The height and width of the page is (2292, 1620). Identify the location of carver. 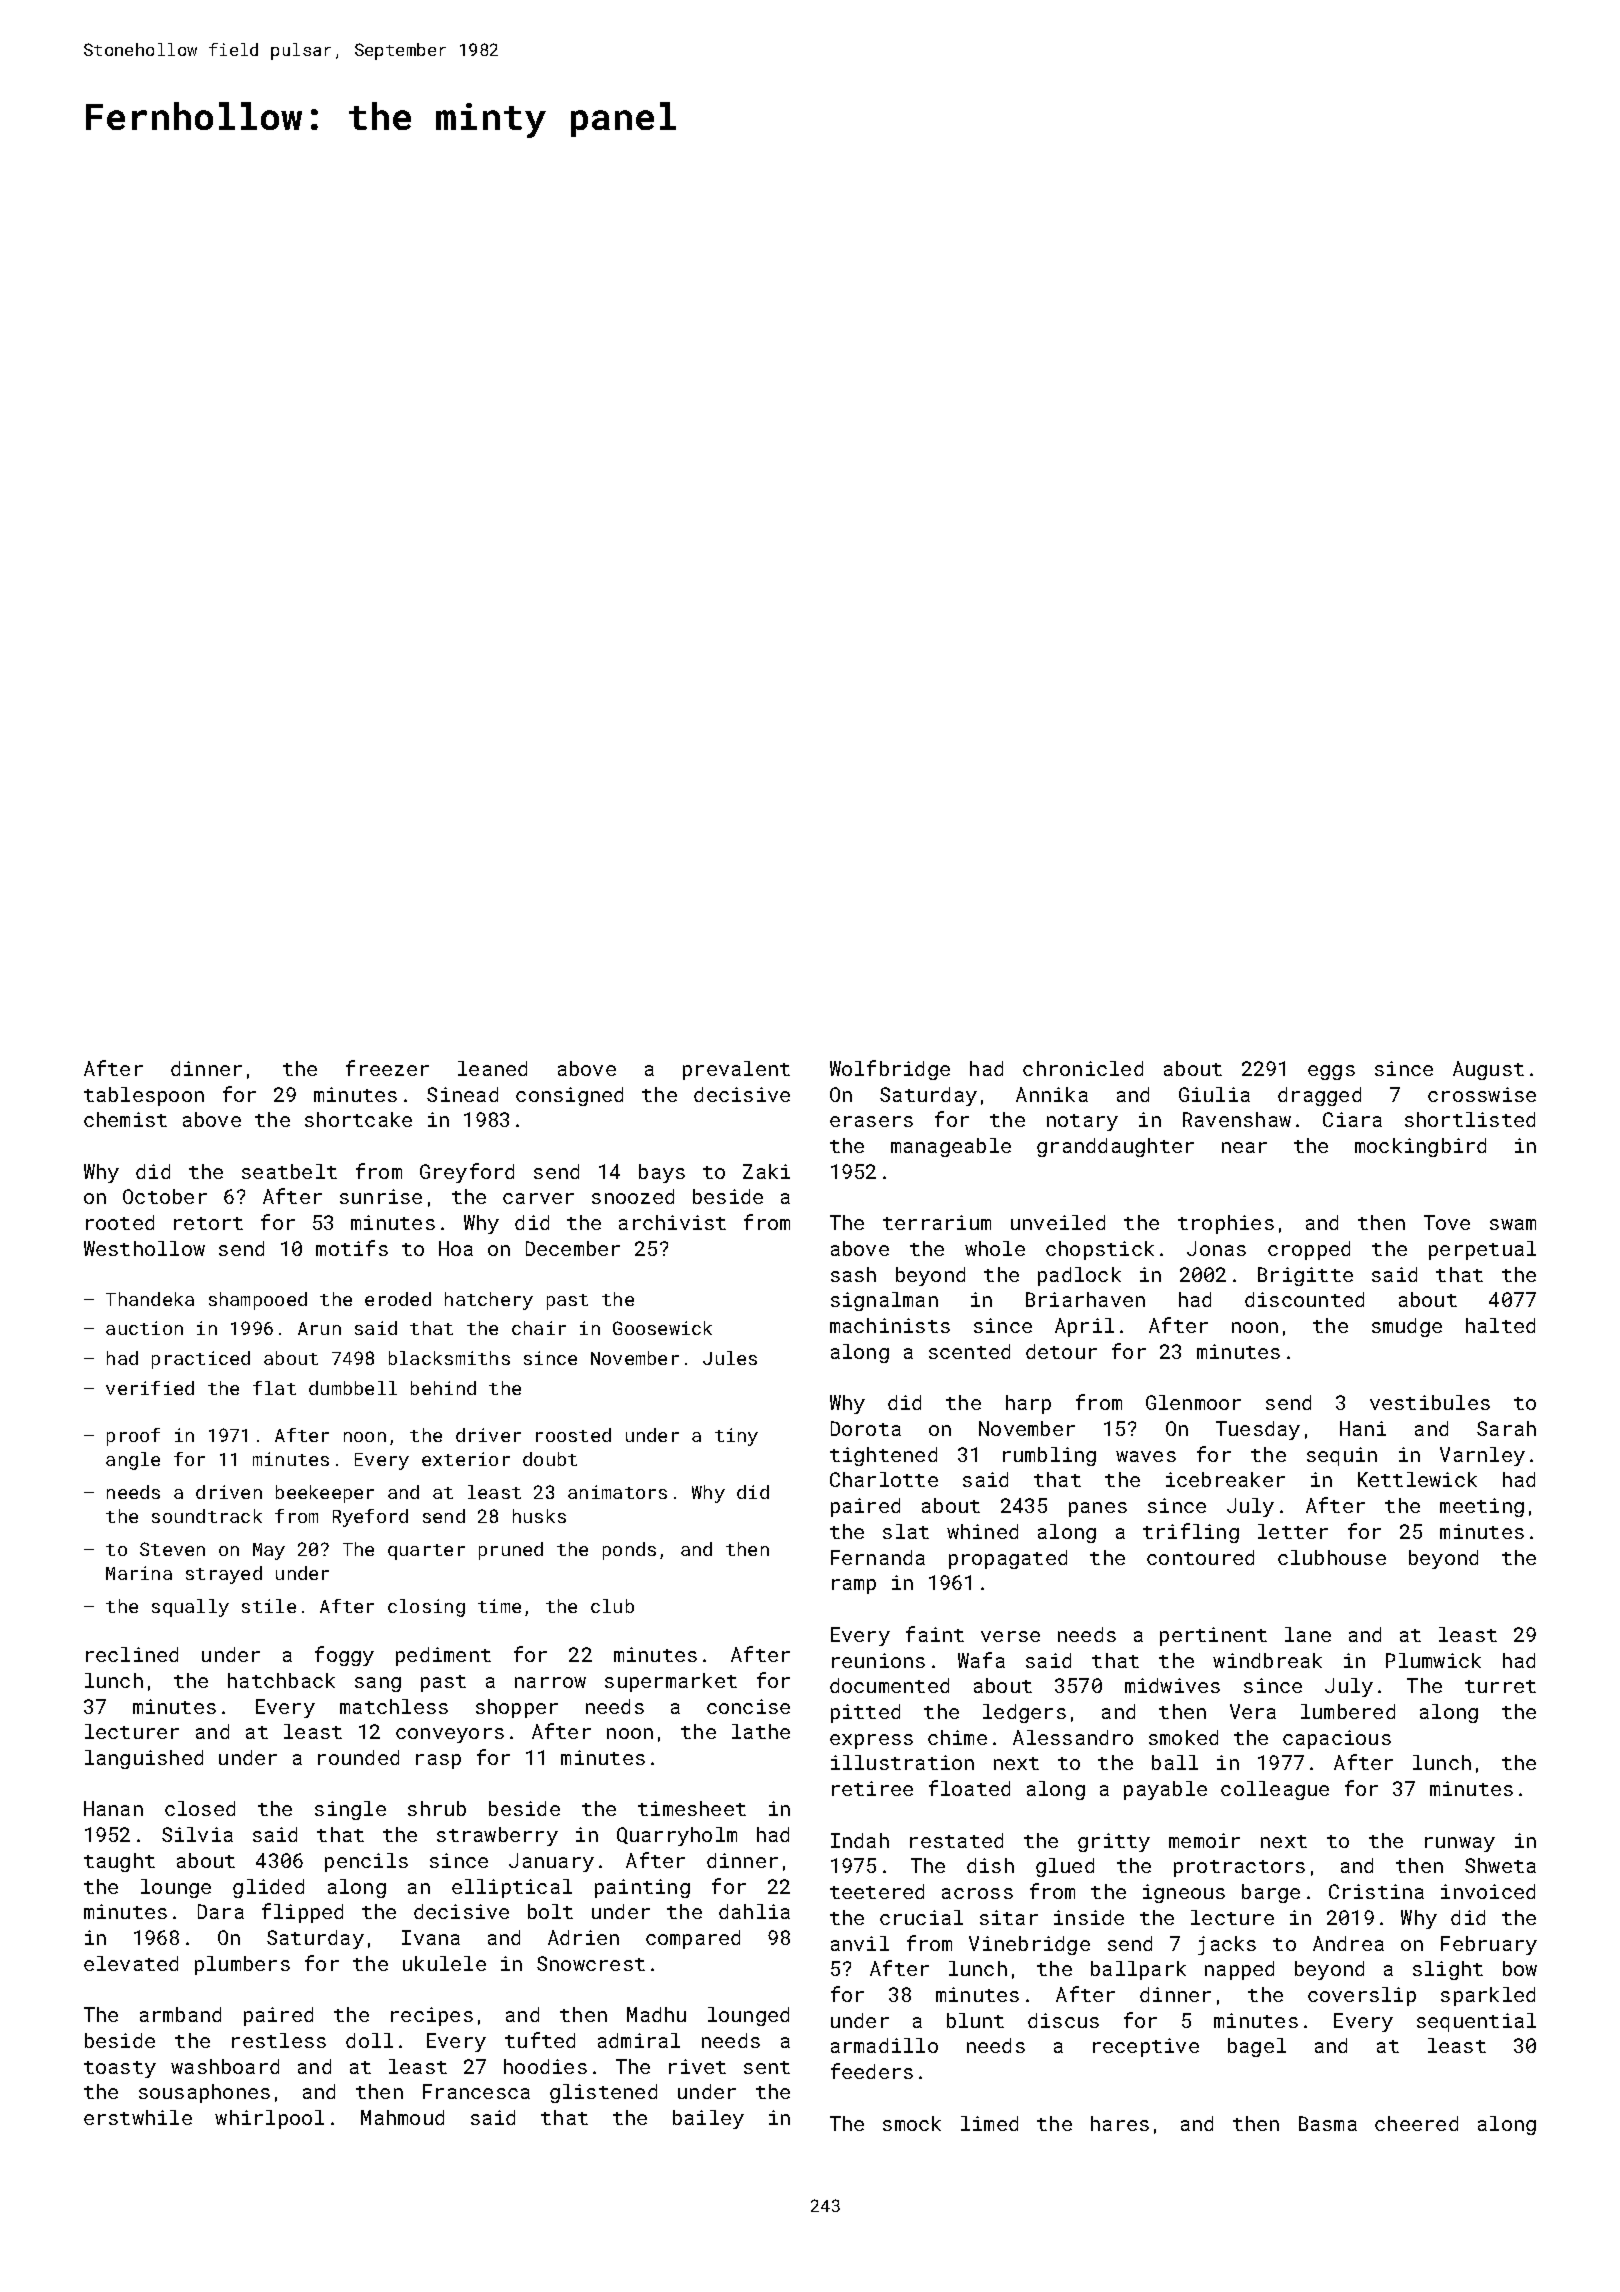
(538, 1198).
